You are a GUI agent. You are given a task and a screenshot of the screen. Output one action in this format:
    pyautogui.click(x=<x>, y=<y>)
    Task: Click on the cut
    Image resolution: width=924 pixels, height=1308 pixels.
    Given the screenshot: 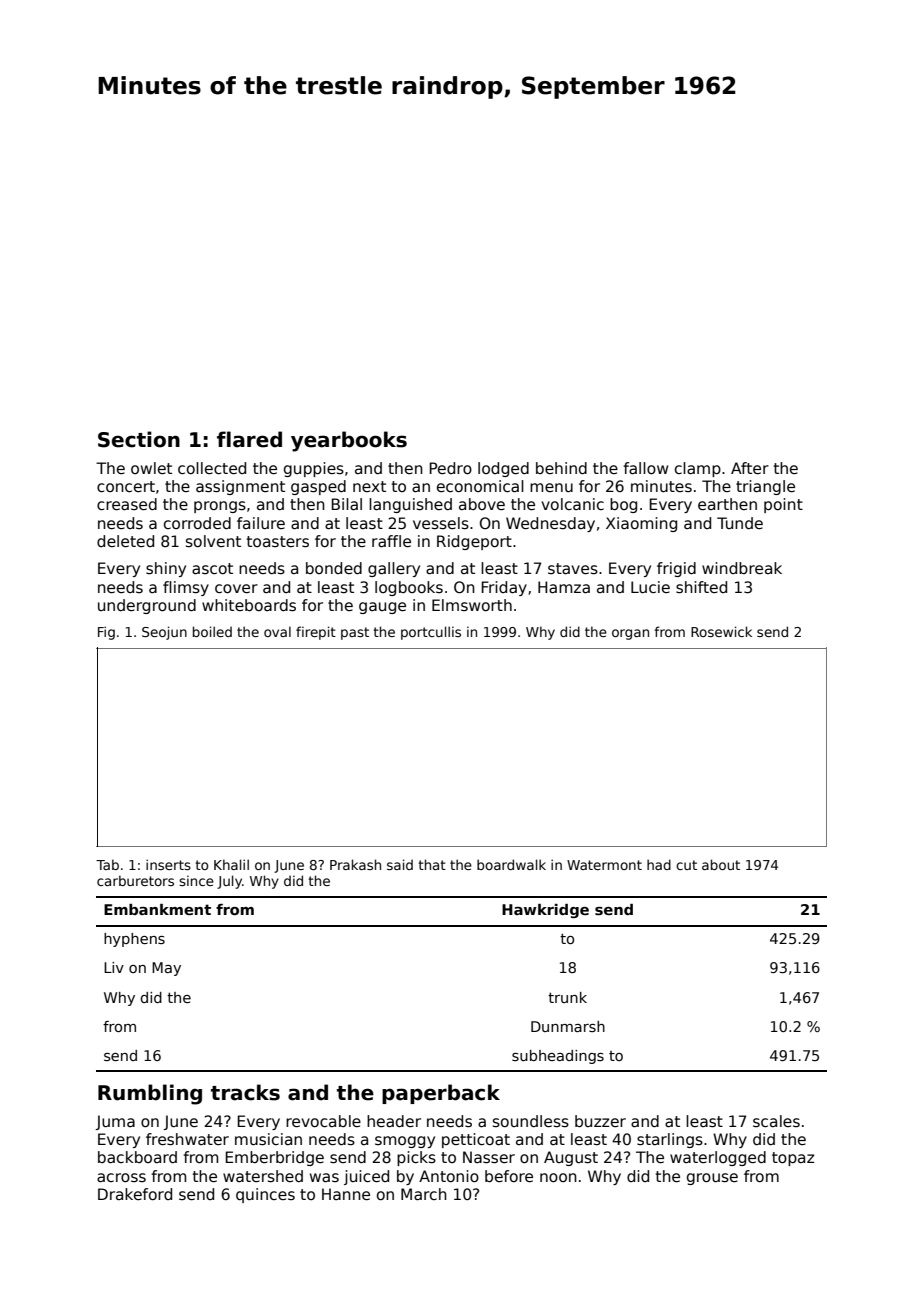 What is the action you would take?
    pyautogui.click(x=686, y=865)
